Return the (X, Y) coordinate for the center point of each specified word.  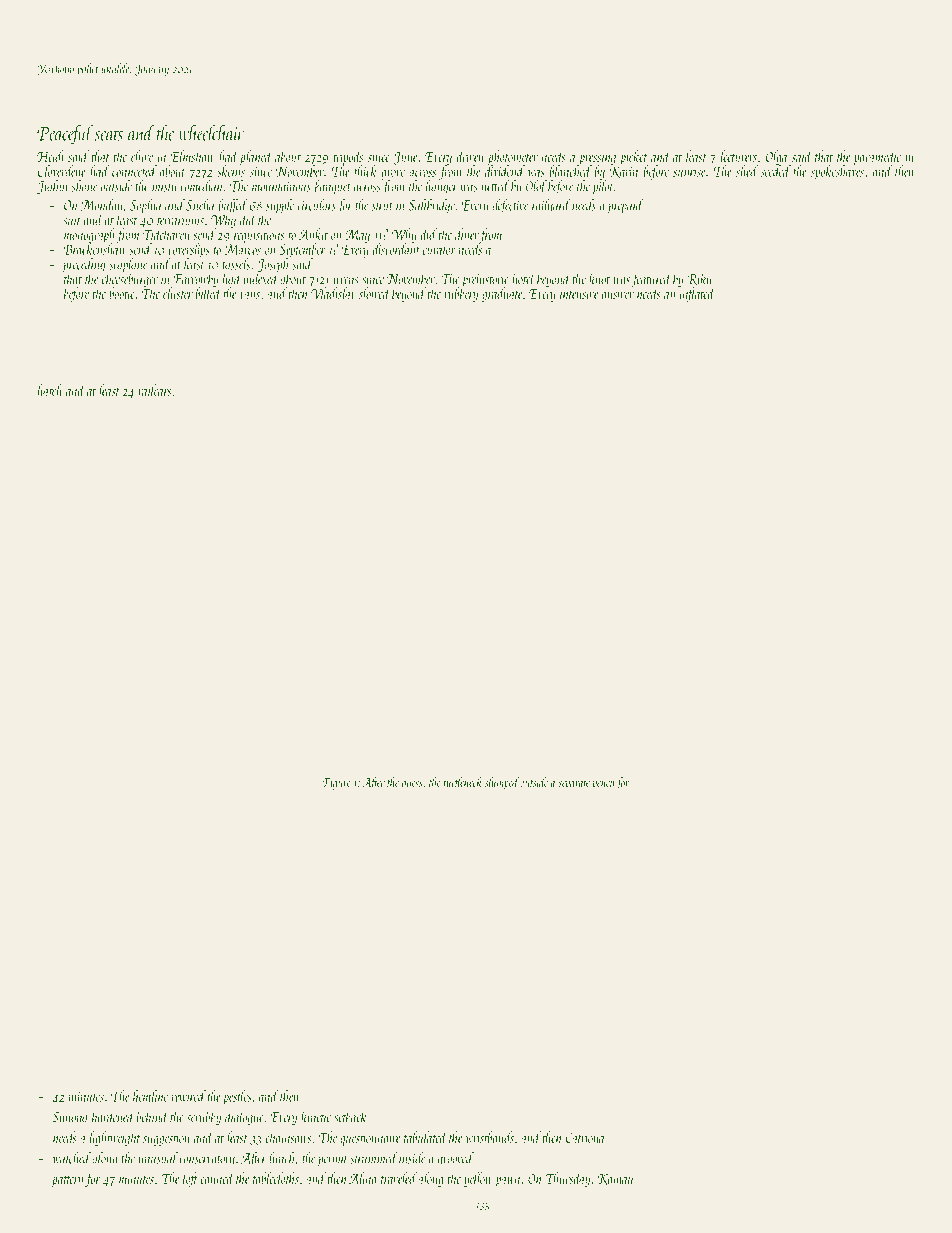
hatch (50, 390)
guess (412, 785)
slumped (502, 783)
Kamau (615, 1180)
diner (467, 234)
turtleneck (462, 782)
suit (72, 221)
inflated (698, 294)
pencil (604, 783)
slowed (375, 293)
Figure (337, 784)
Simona (70, 1117)
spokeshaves (837, 172)
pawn (508, 1182)
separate (574, 785)
